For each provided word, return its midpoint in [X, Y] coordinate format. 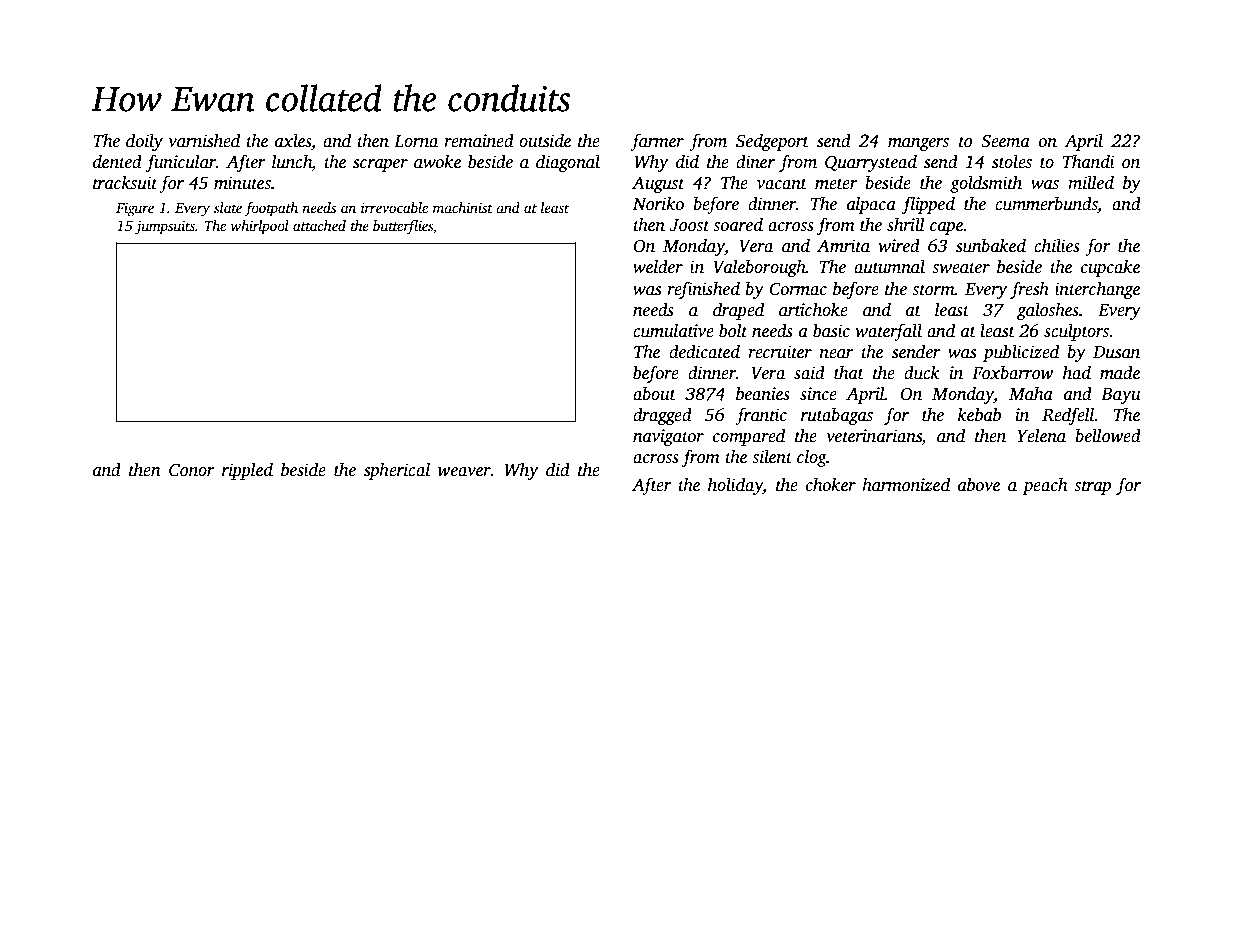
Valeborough [759, 268]
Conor [192, 470]
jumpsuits [165, 227]
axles [293, 142]
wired [899, 246]
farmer [657, 142]
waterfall [888, 332]
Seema [1005, 141]
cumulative [673, 331]
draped [738, 311]
